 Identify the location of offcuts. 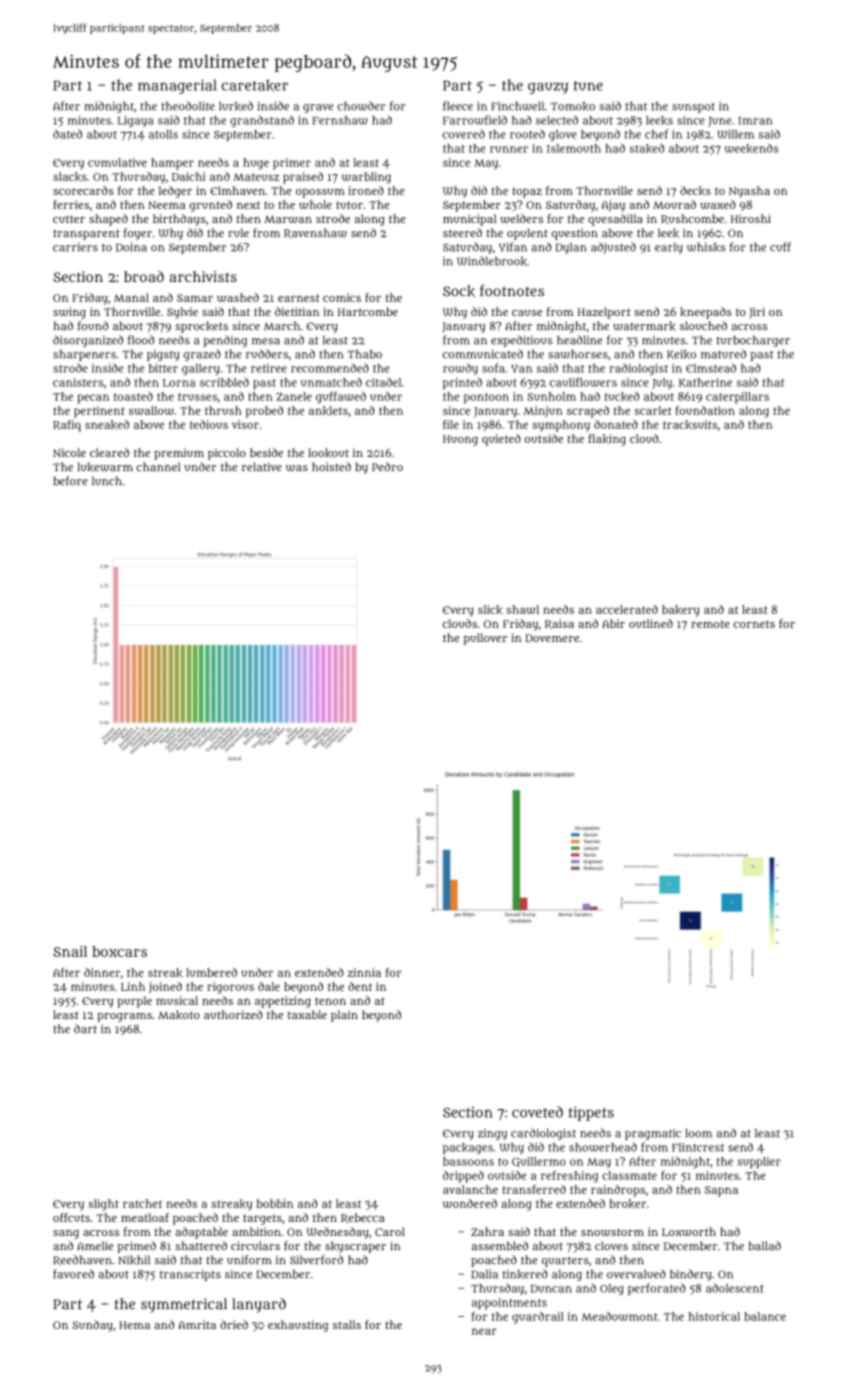
(71, 1217).
